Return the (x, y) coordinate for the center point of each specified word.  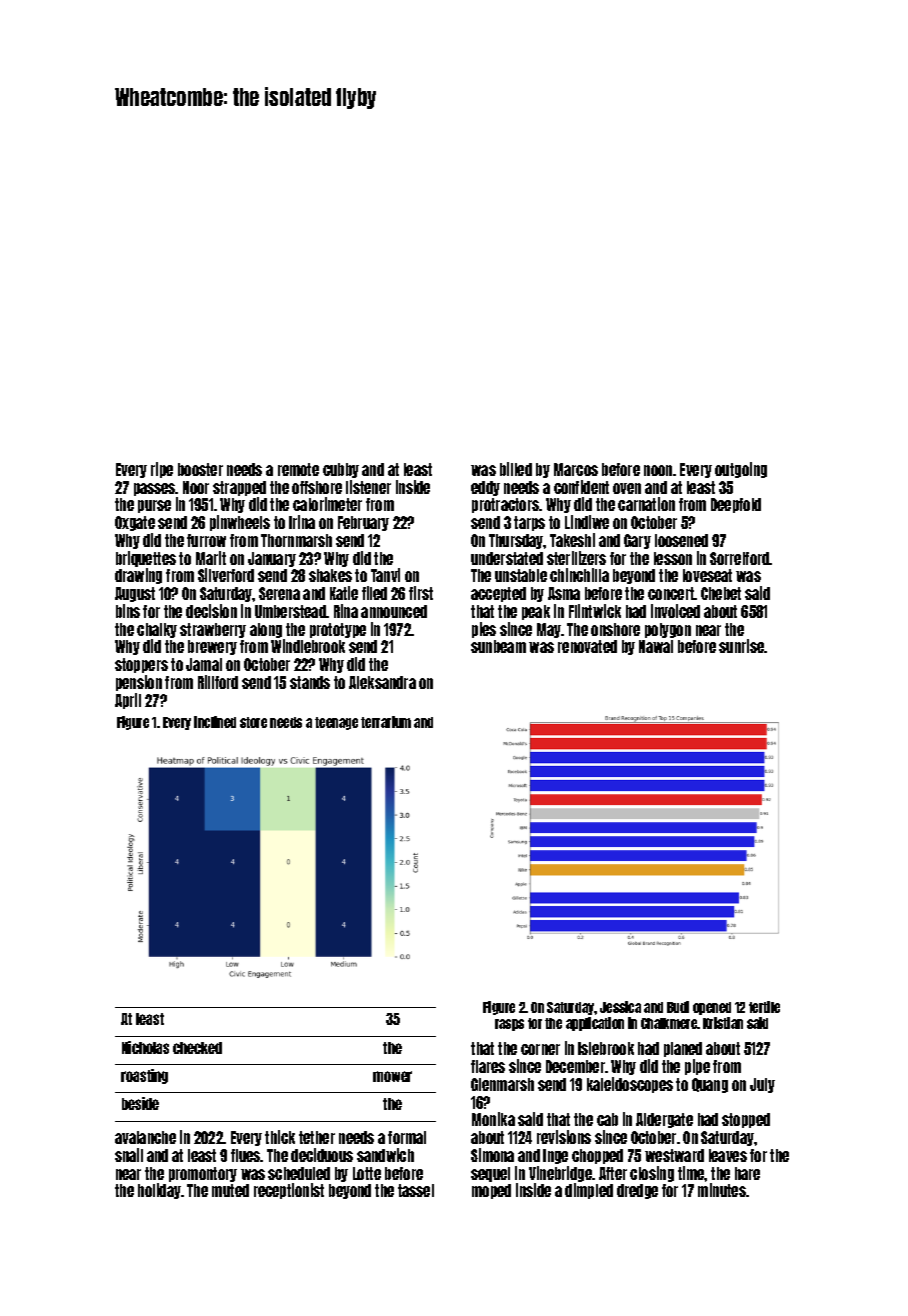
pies (484, 630)
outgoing (741, 470)
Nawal (656, 646)
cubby (341, 470)
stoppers (141, 665)
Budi (678, 1007)
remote (298, 469)
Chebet (721, 593)
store (253, 722)
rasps (509, 1025)
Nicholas (145, 1047)
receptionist (289, 1191)
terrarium (386, 722)
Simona (492, 1155)
